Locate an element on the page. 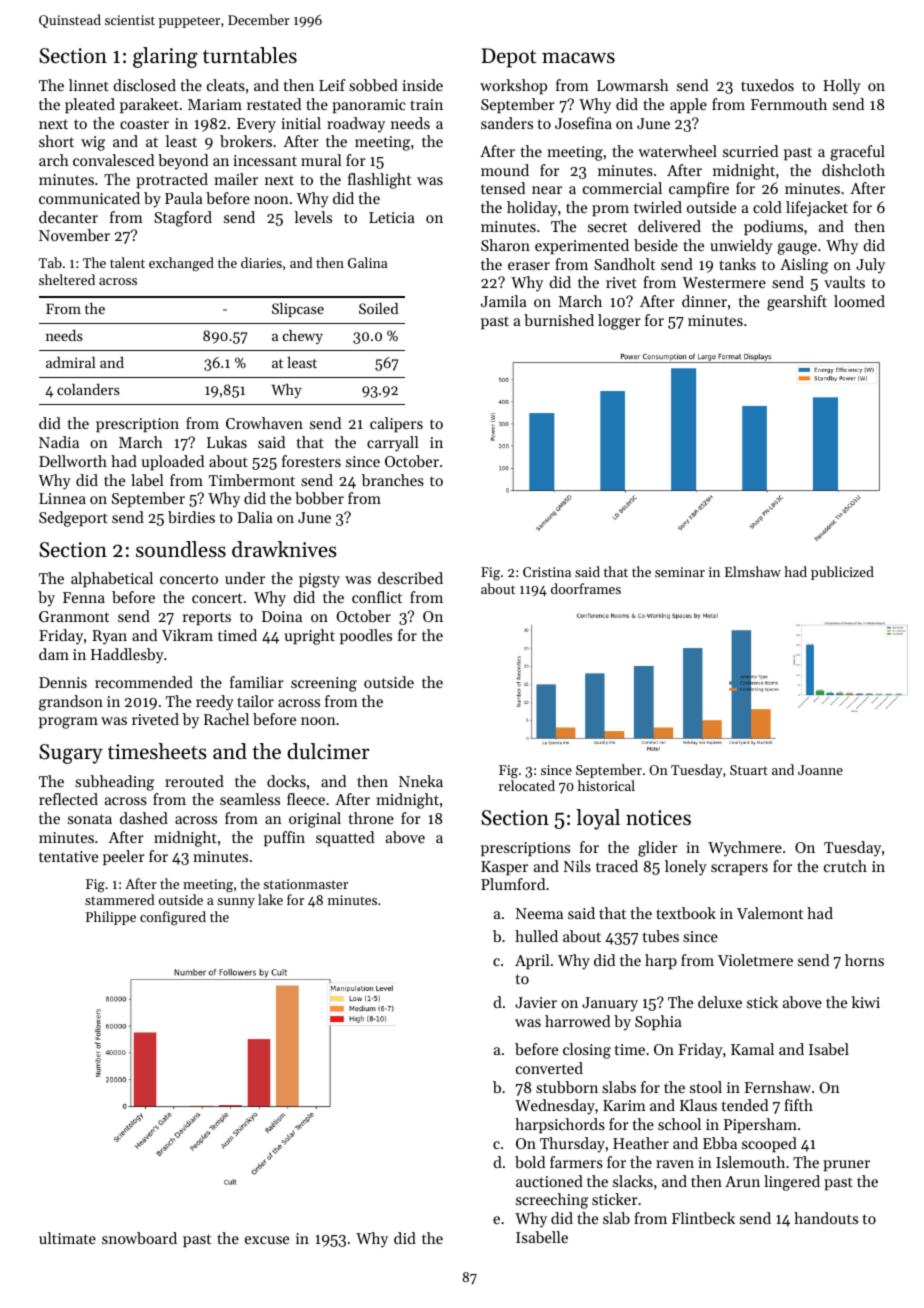 The width and height of the document is (924, 1308). Kamal is located at coordinates (752, 1049).
